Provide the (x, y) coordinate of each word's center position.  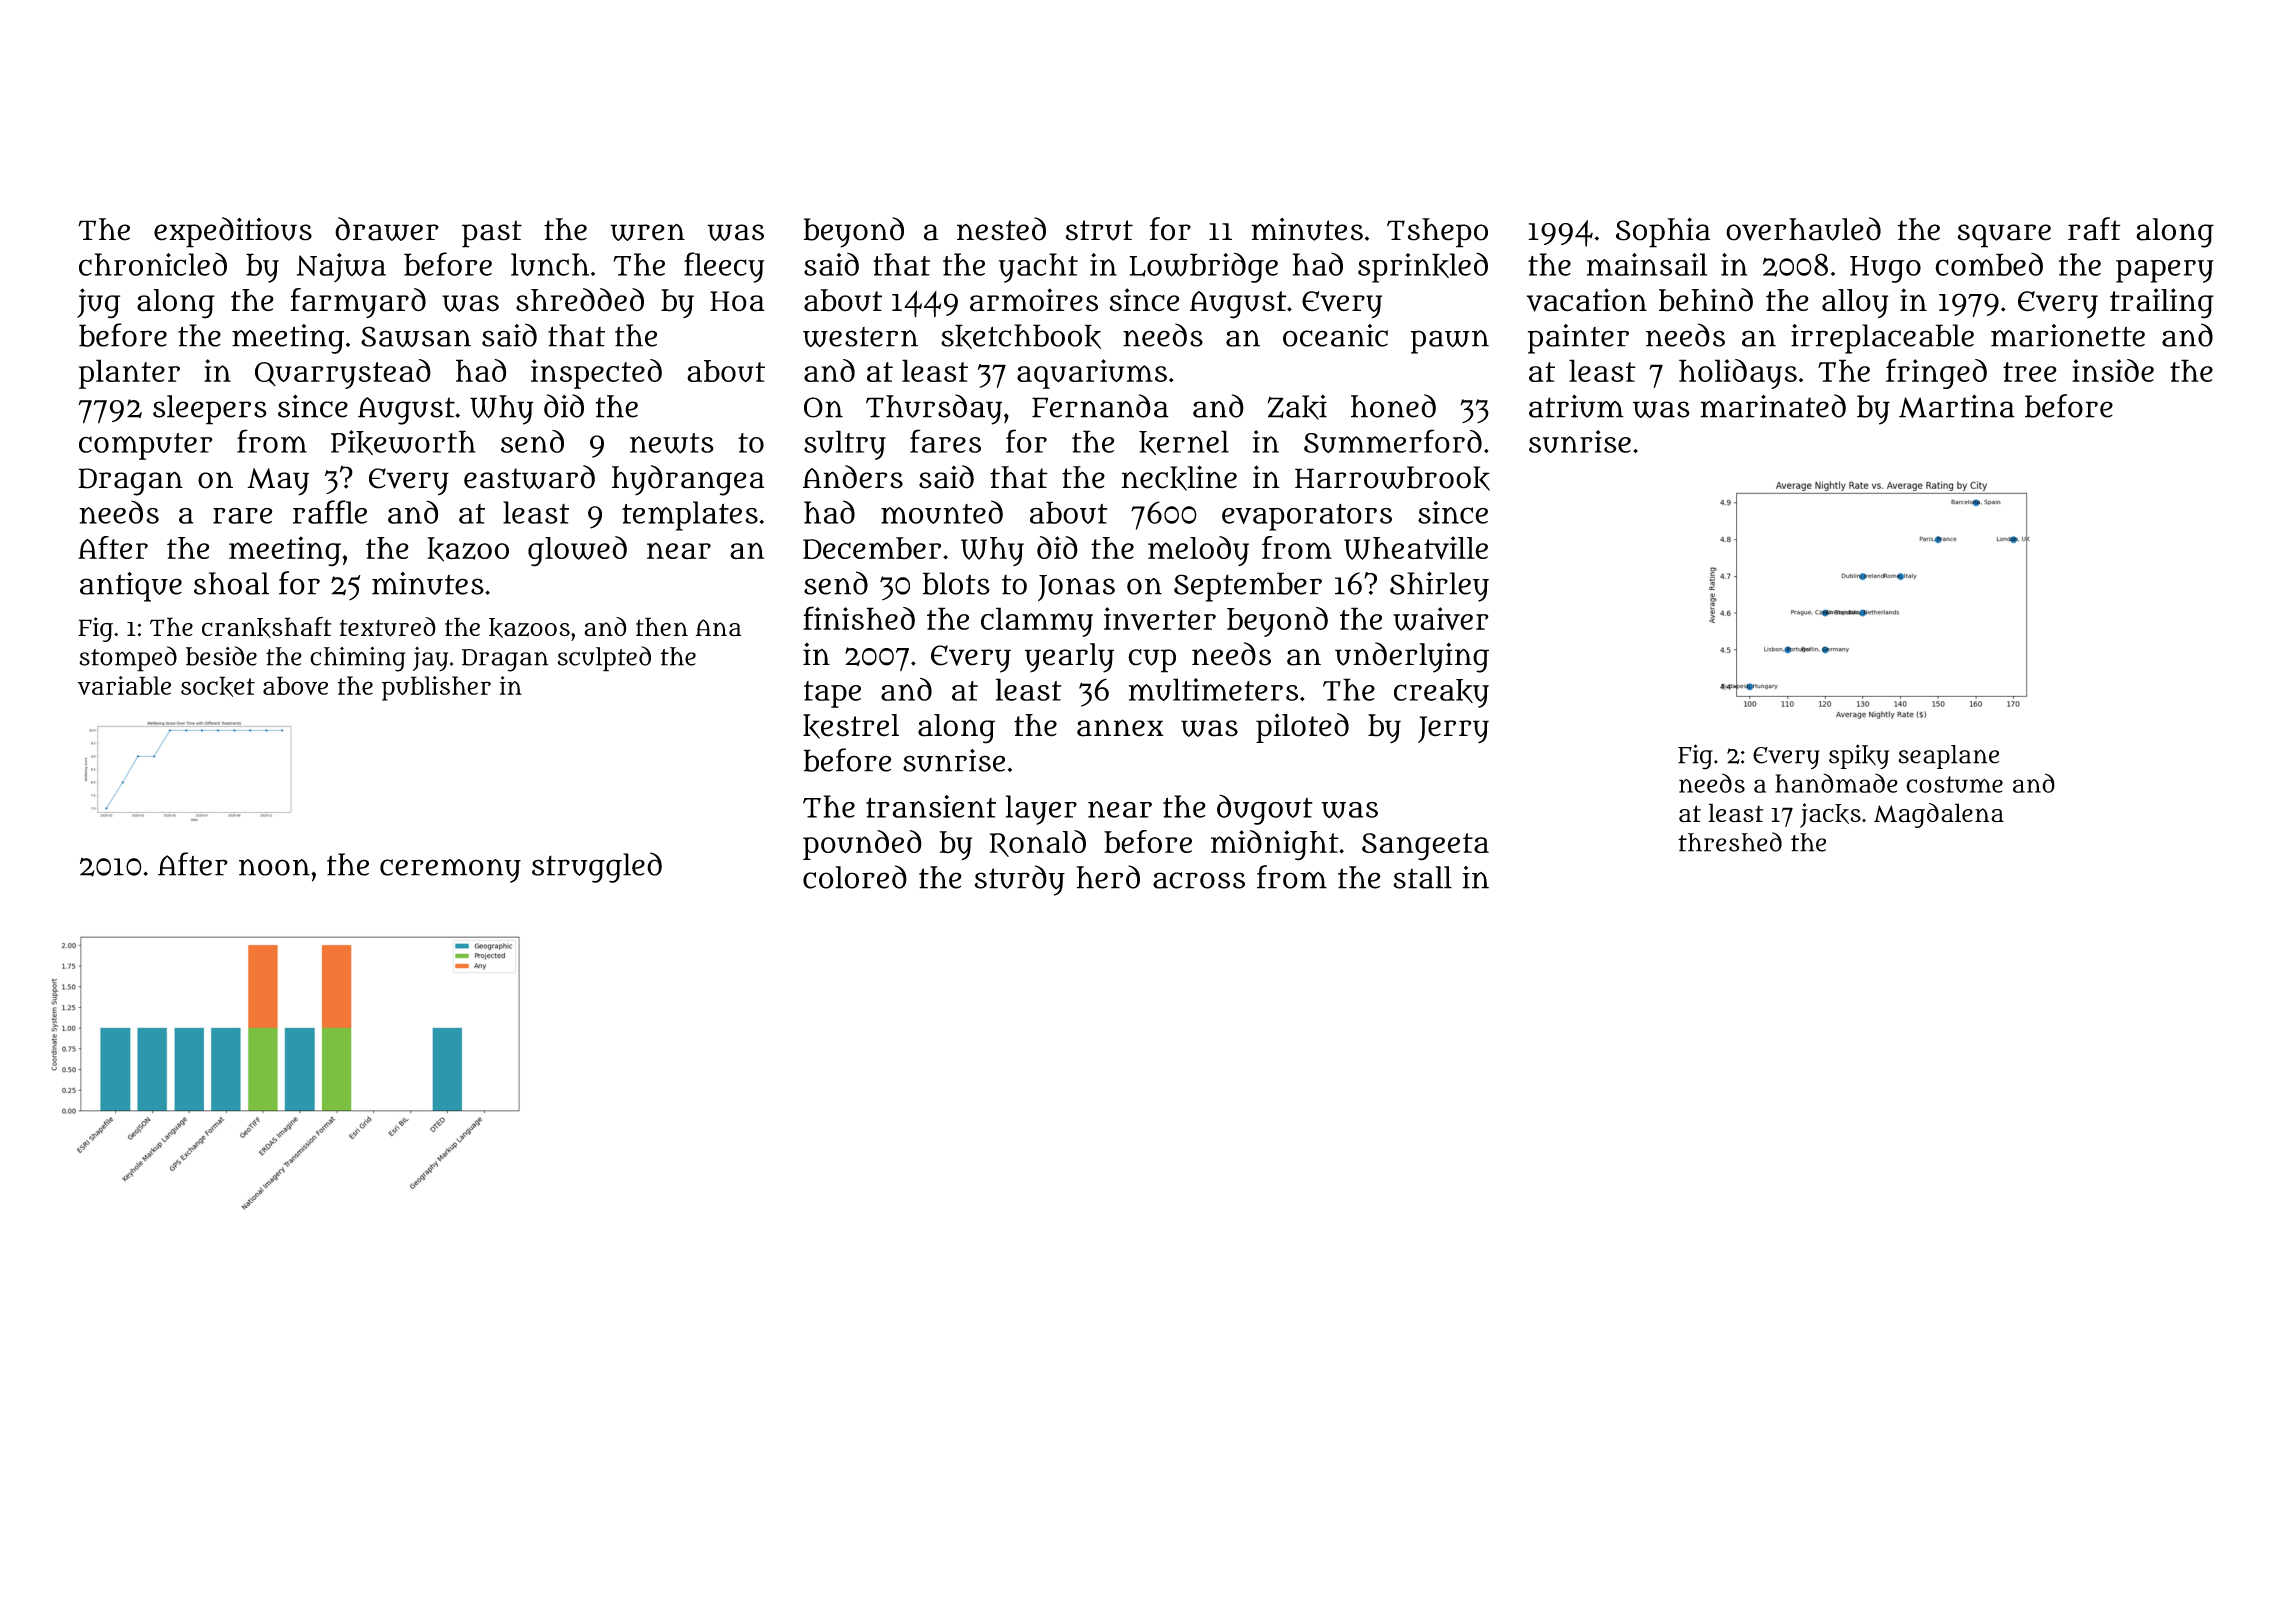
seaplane (1948, 757)
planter (129, 374)
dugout (1265, 809)
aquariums (1092, 374)
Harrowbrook (1392, 478)
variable (124, 685)
